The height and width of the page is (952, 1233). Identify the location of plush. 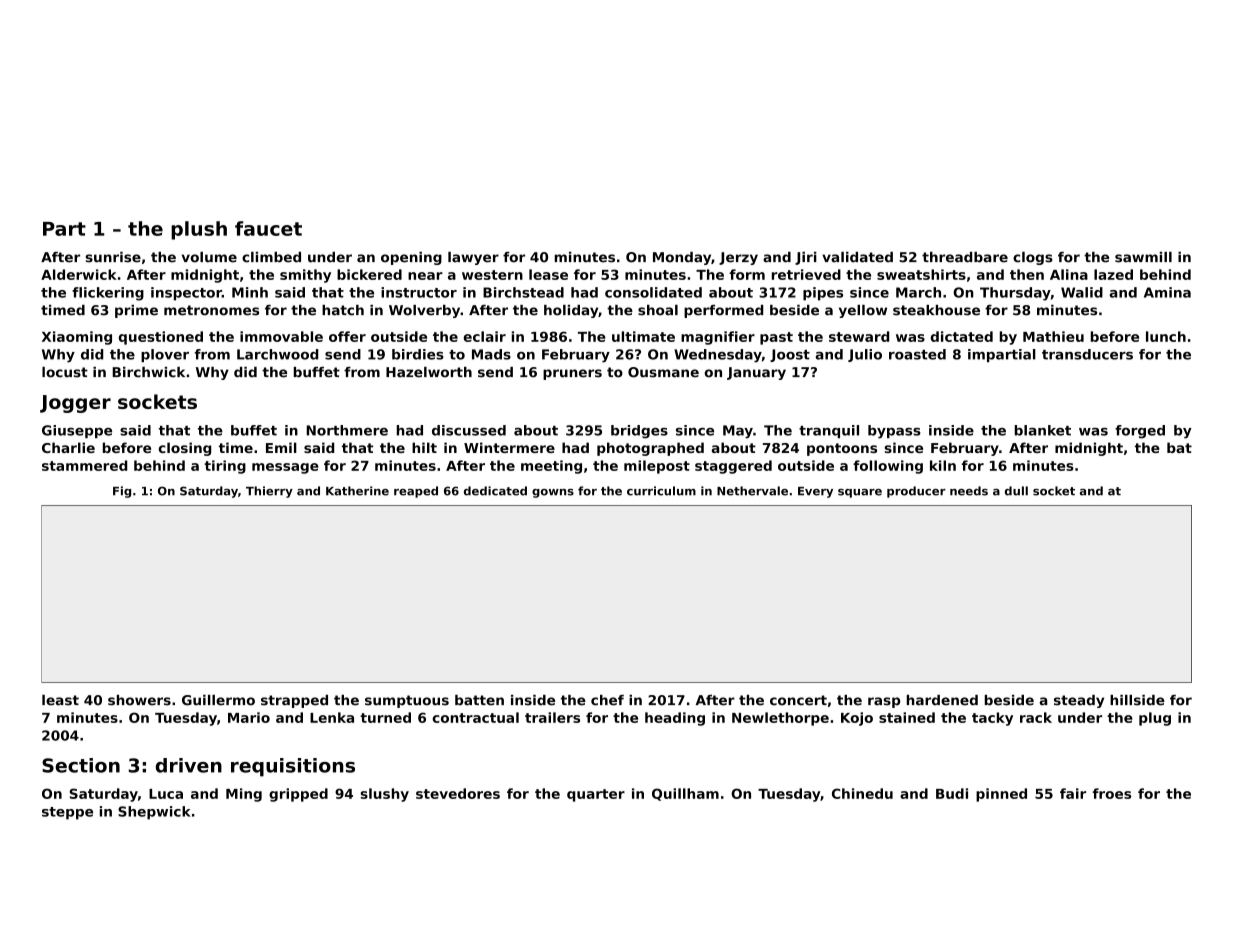
(199, 230).
